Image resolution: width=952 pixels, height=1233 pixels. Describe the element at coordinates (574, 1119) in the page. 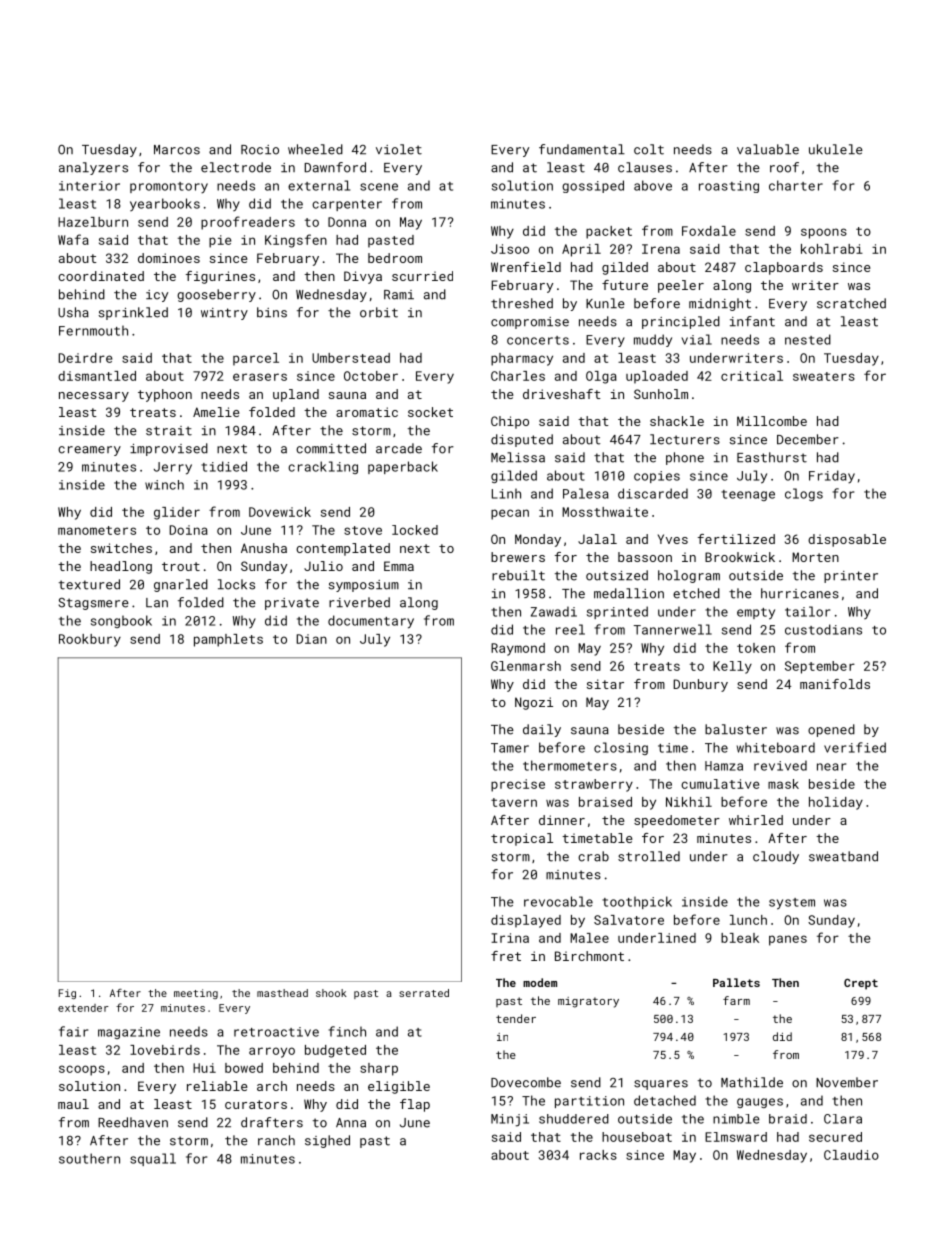

I see `shuddered` at that location.
